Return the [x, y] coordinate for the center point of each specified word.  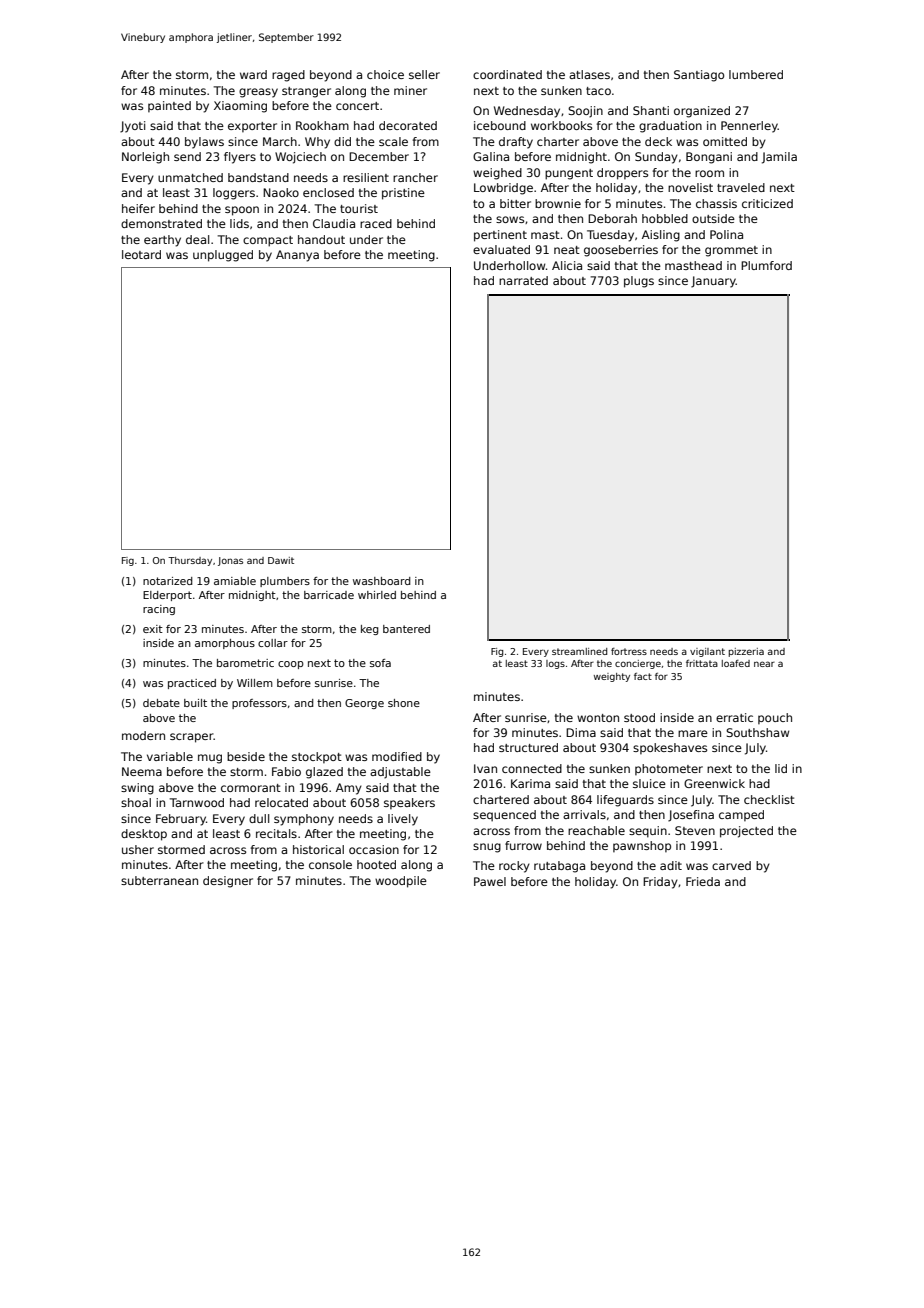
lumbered [756, 74]
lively [403, 820]
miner [410, 90]
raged [288, 76]
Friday [660, 883]
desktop [144, 835]
